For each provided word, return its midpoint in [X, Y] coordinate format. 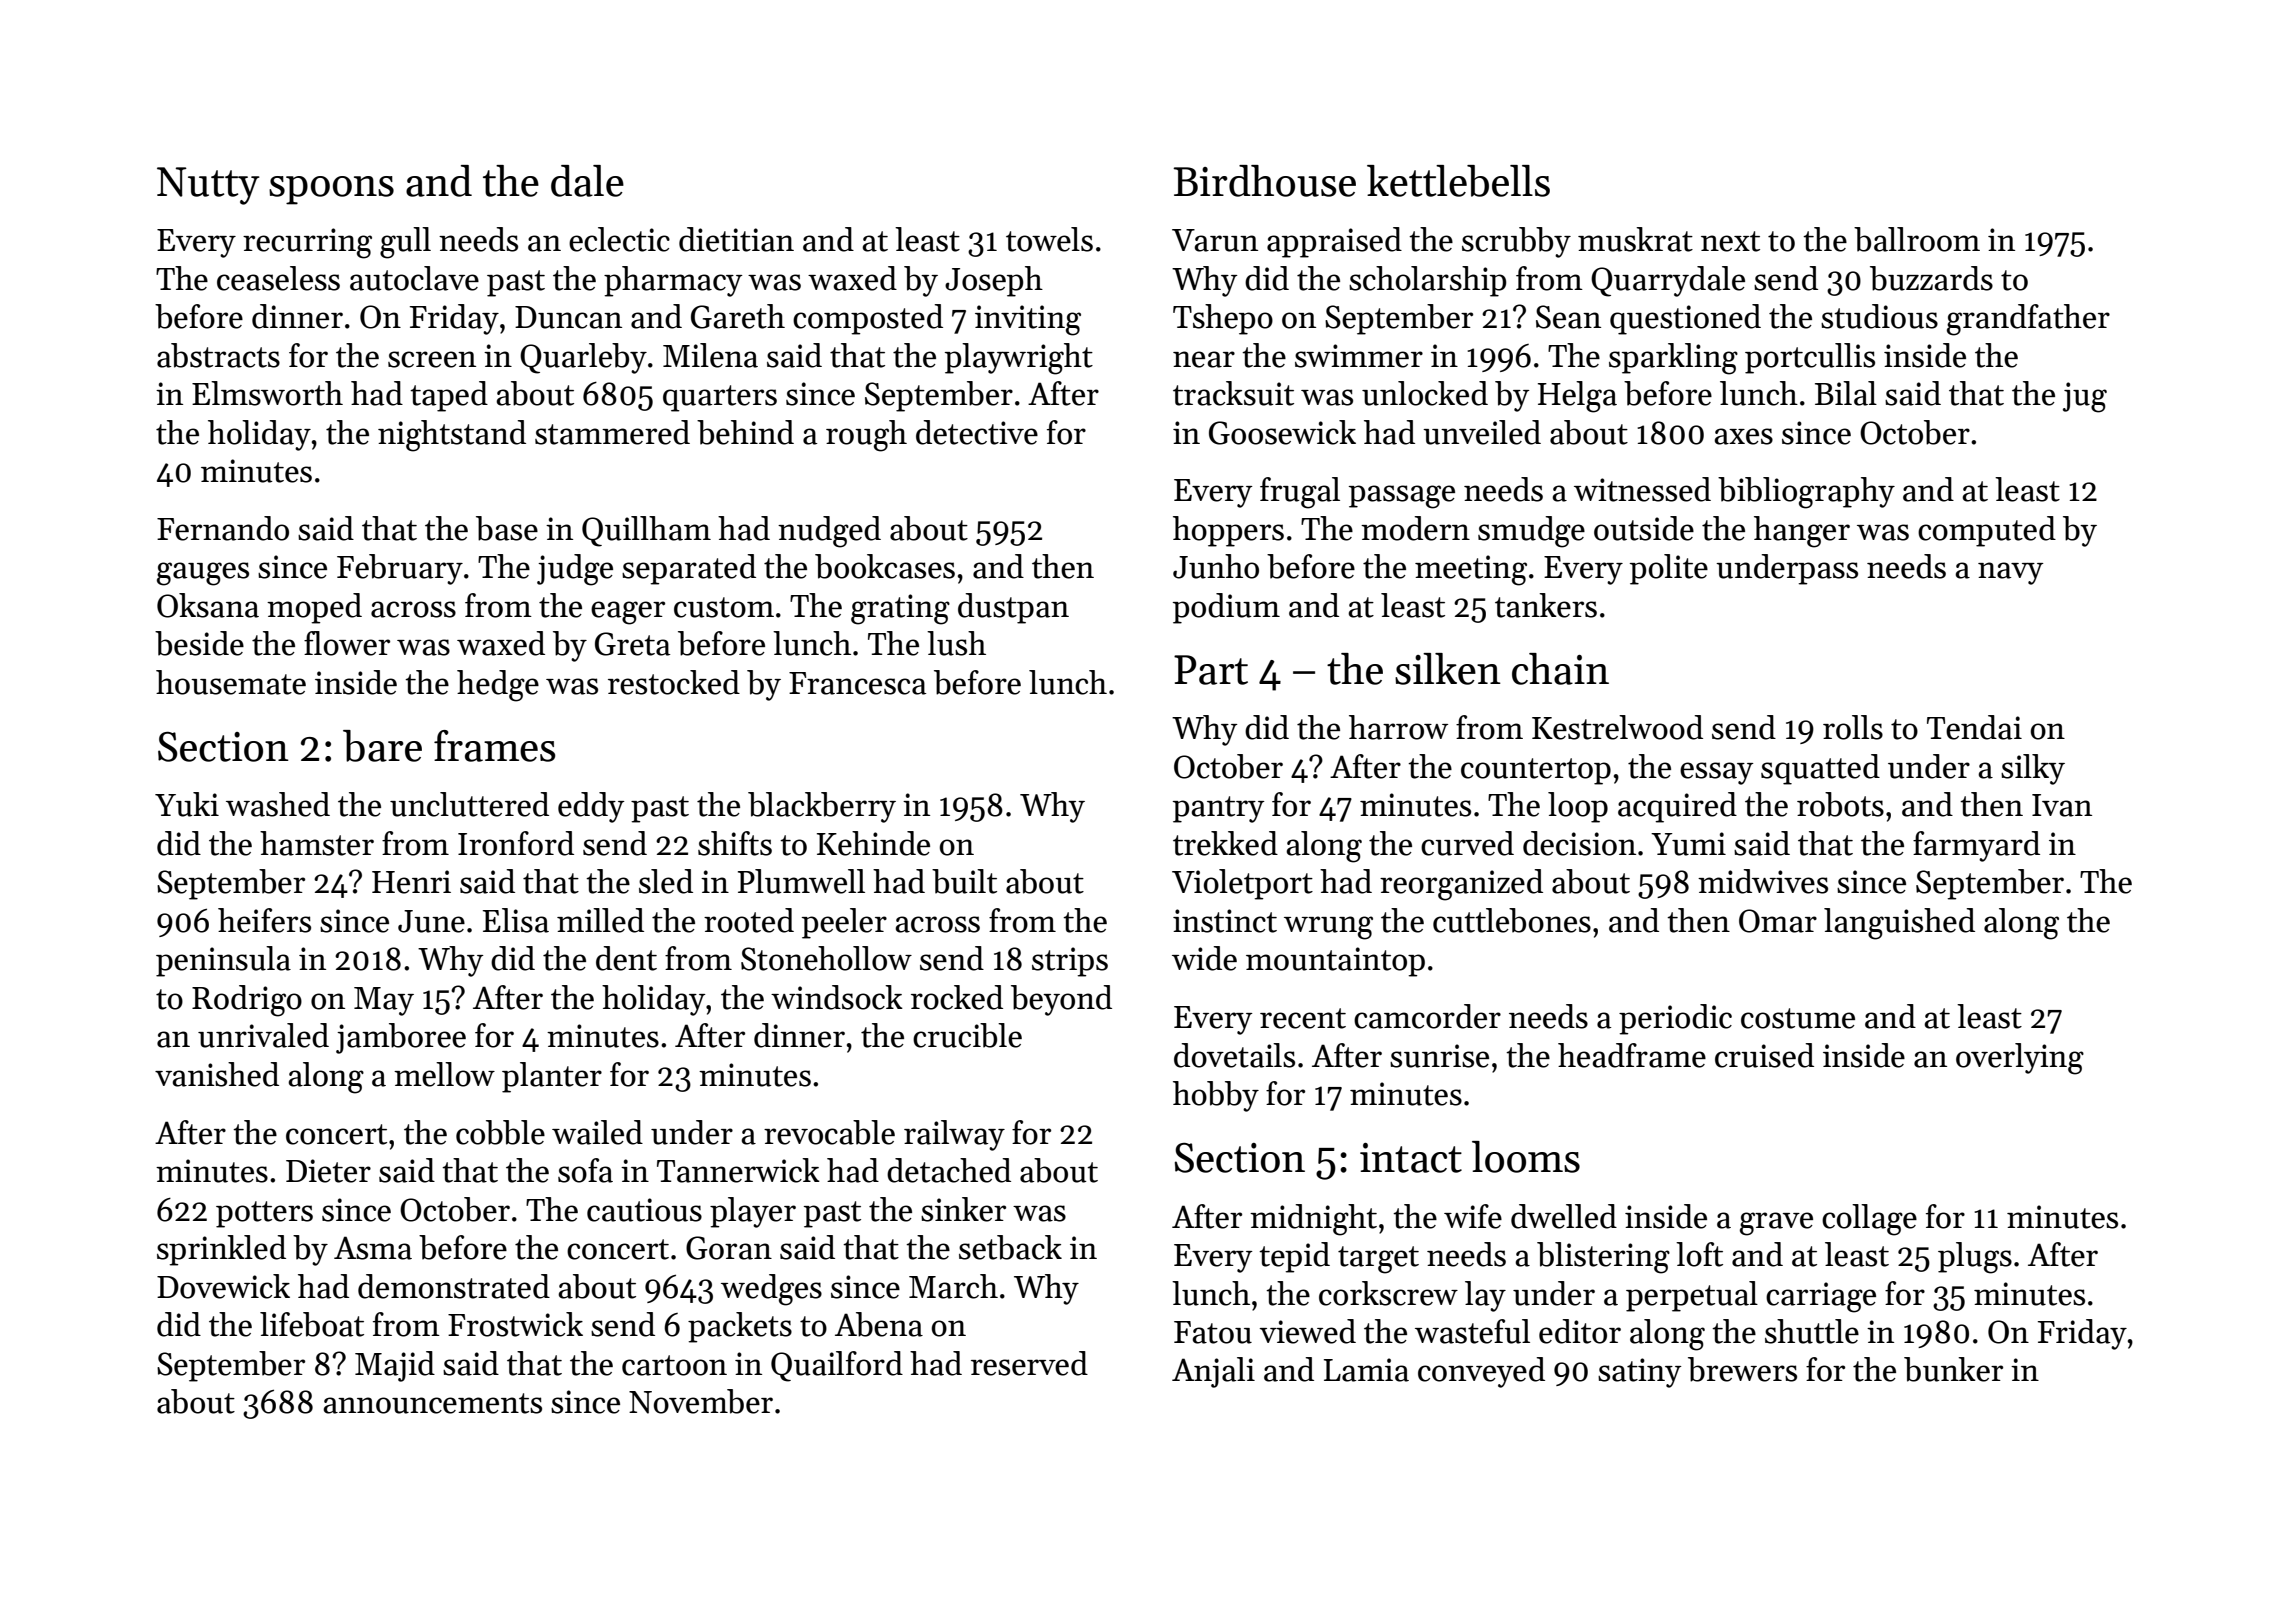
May [384, 1001]
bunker [1953, 1369]
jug [2085, 397]
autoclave [414, 278]
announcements [432, 1403]
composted [868, 319]
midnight [1313, 1220]
